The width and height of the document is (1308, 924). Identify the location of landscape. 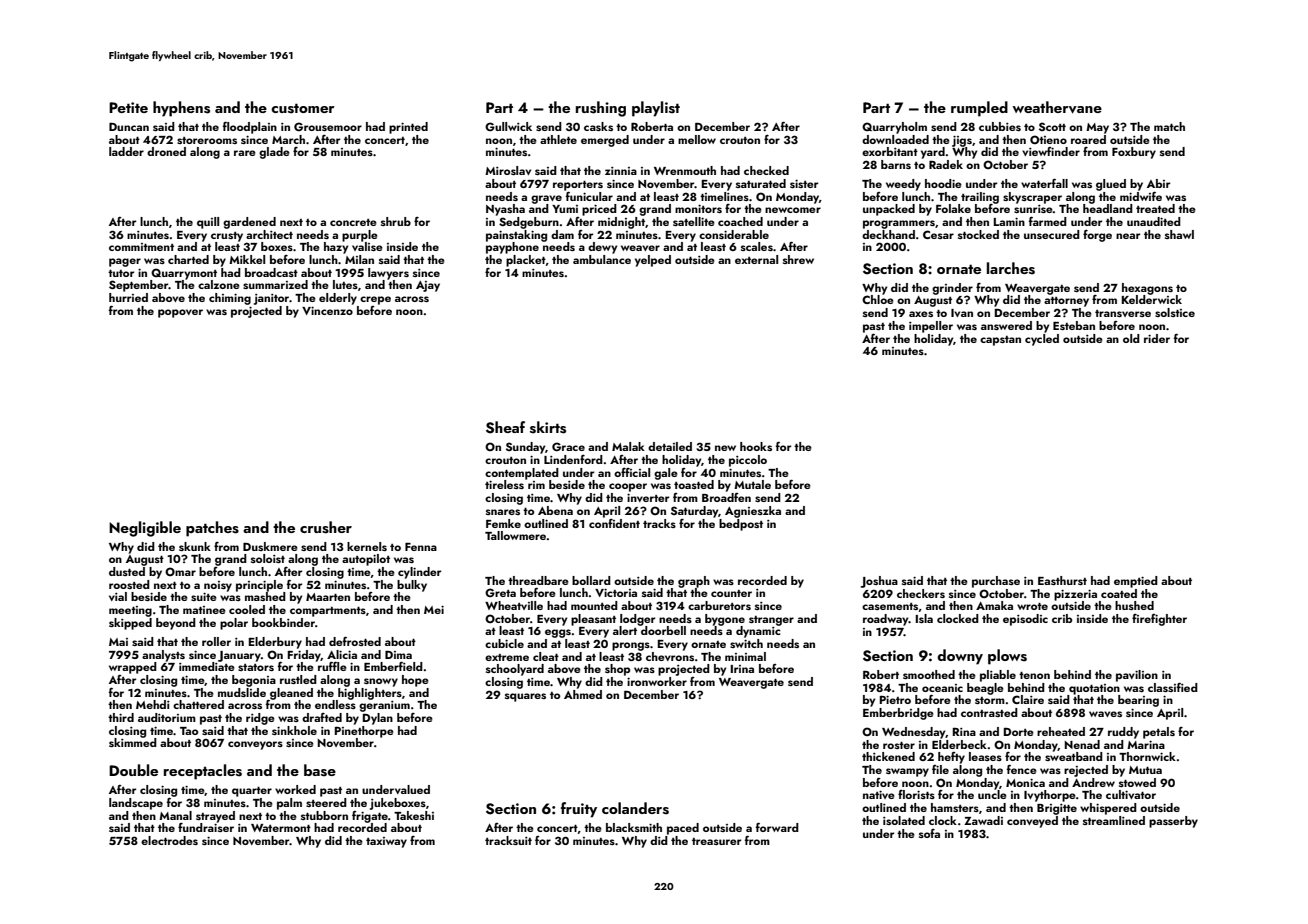
(136, 804).
